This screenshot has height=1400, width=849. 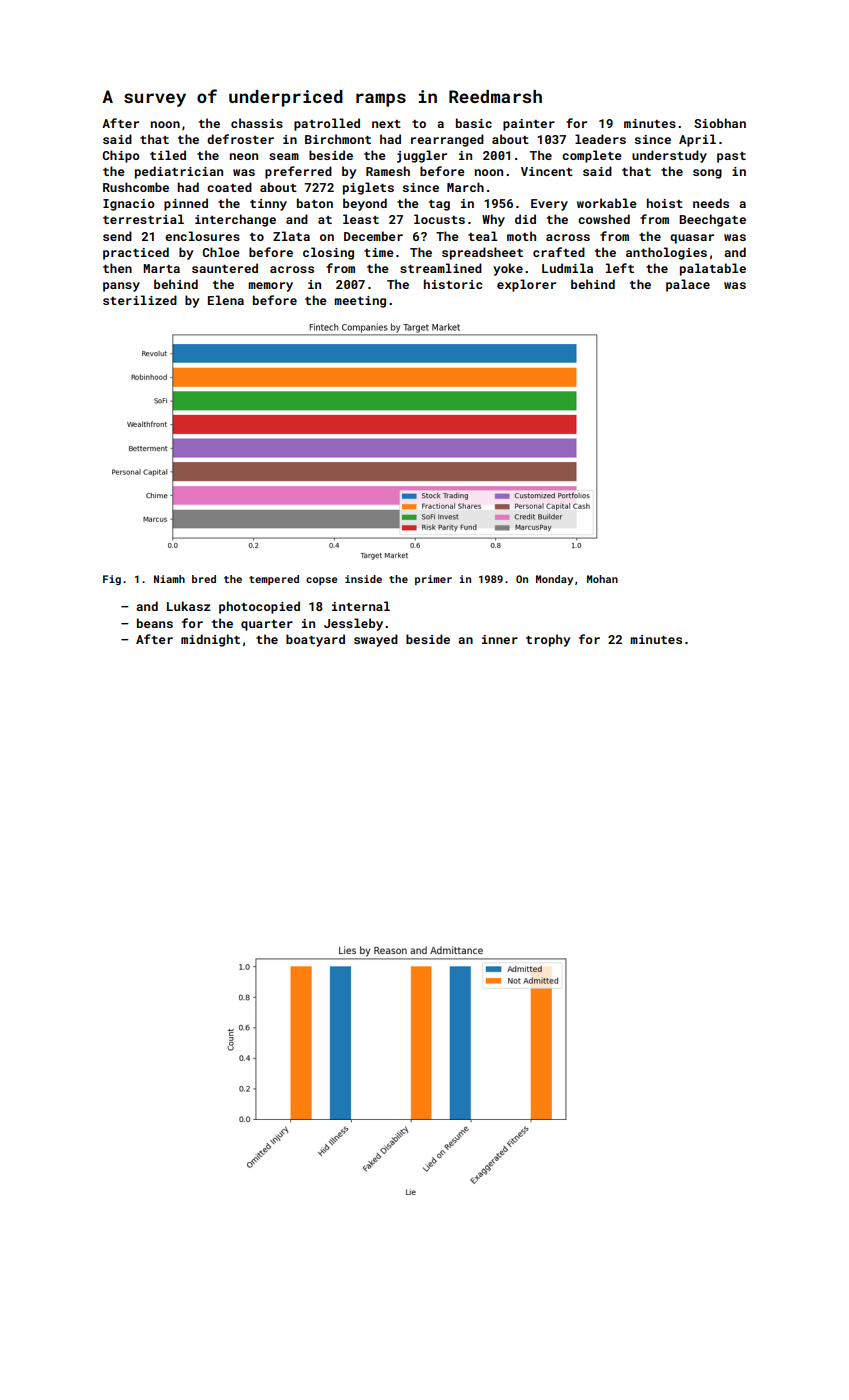 I want to click on palace, so click(x=688, y=285).
